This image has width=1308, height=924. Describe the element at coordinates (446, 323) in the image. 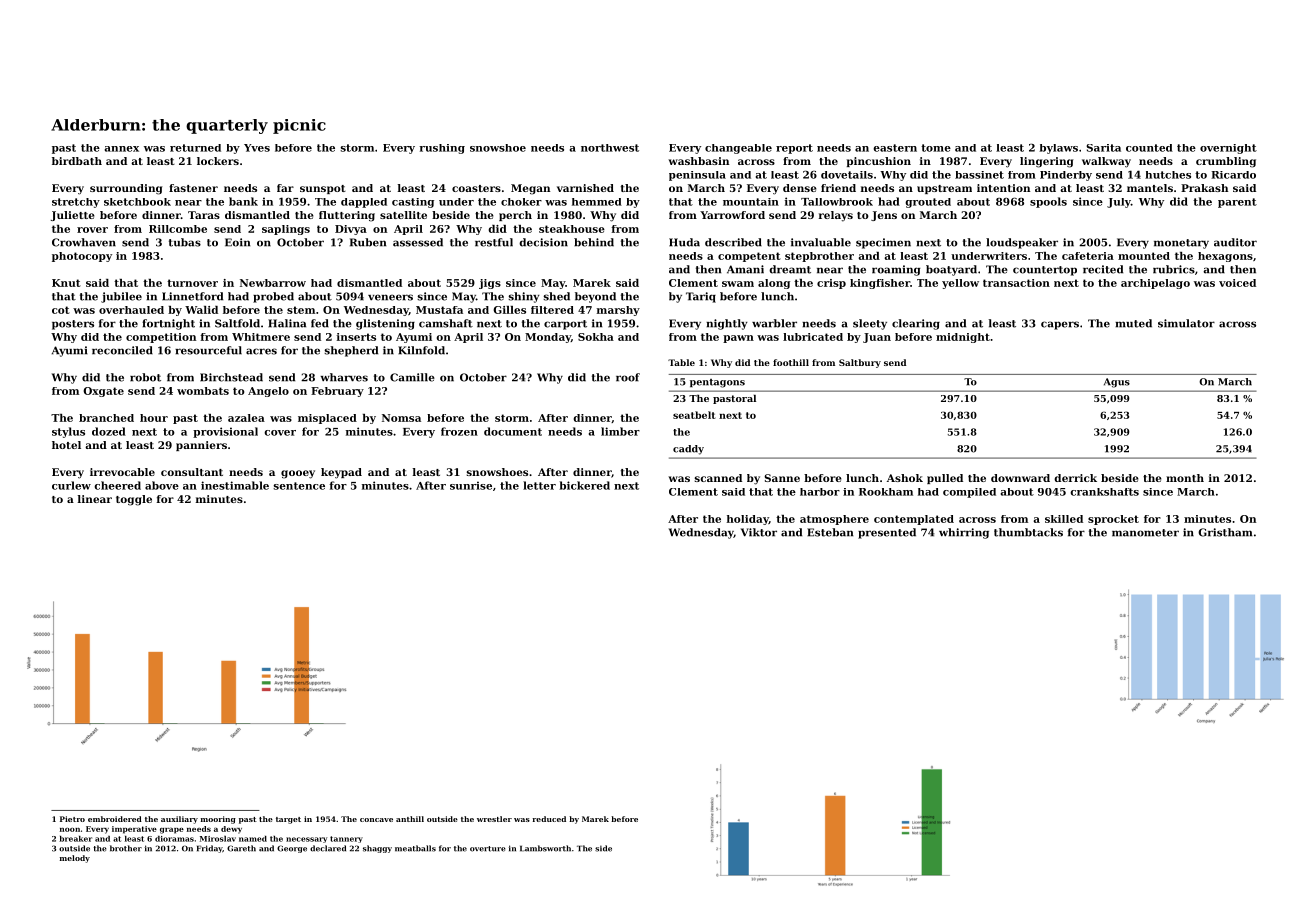

I see `camshaft` at that location.
